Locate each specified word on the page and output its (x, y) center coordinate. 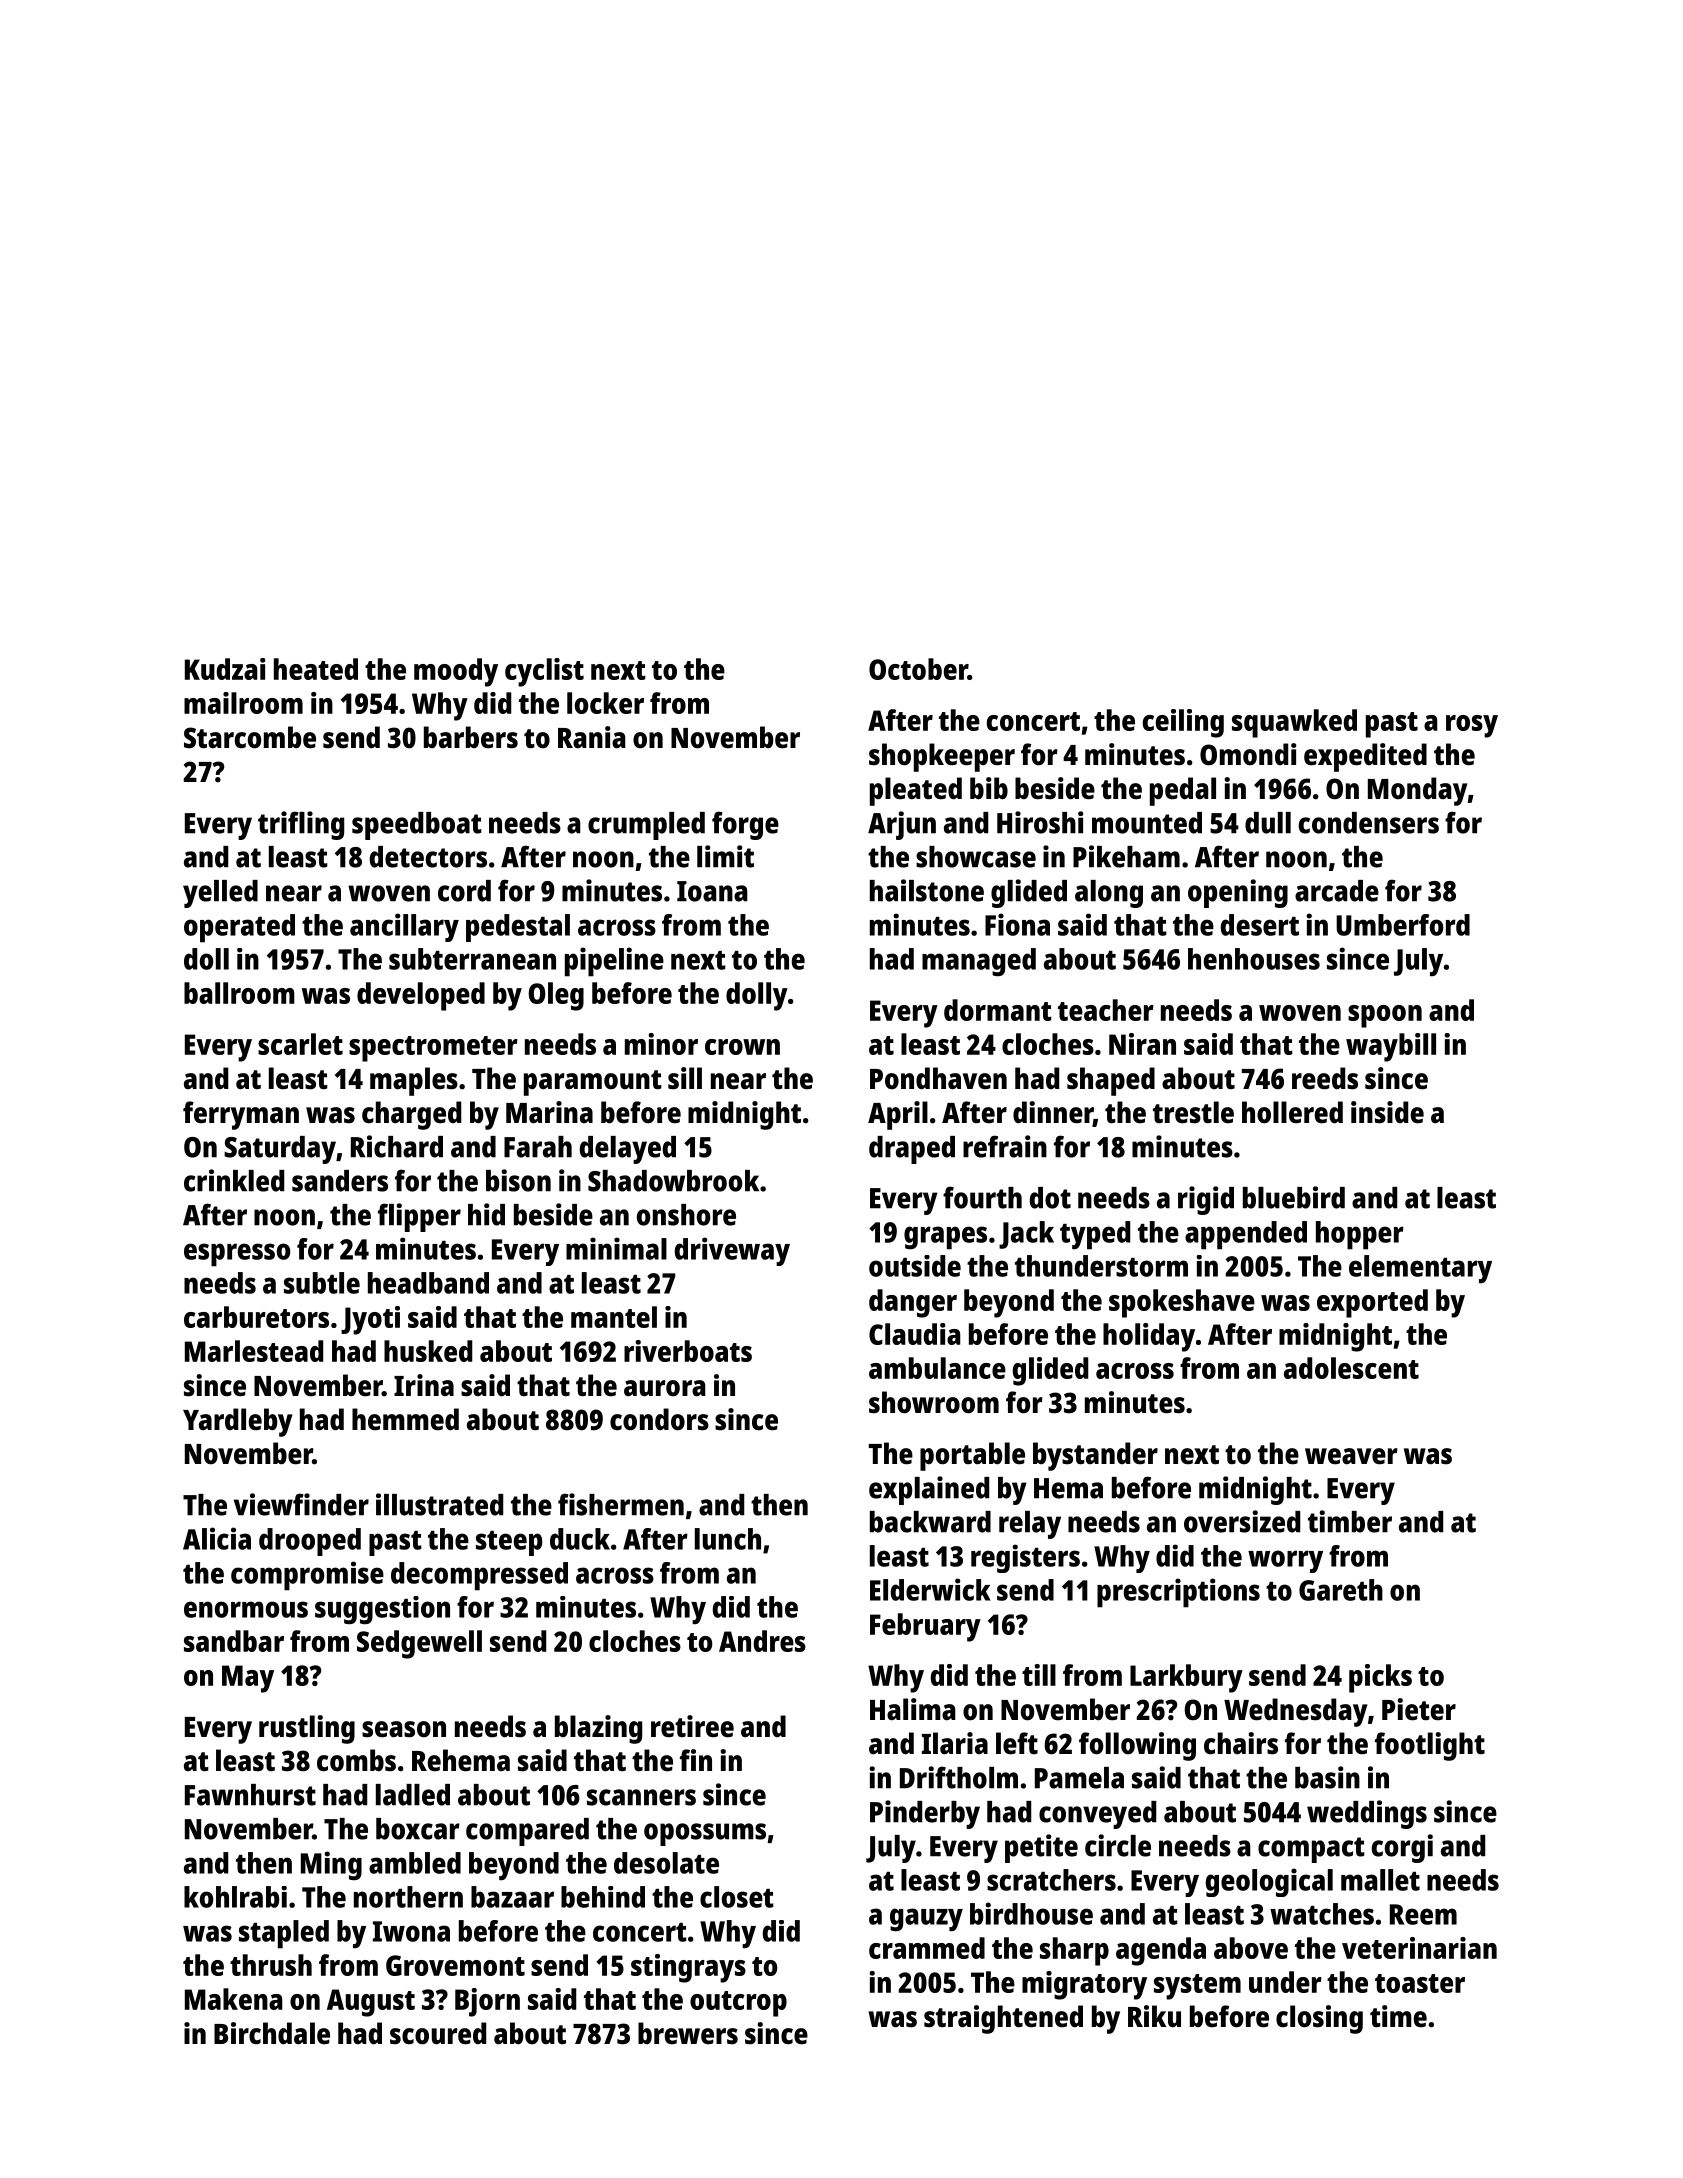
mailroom (243, 703)
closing (1319, 2019)
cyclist (544, 672)
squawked (1294, 723)
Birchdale (272, 2033)
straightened (1003, 2019)
